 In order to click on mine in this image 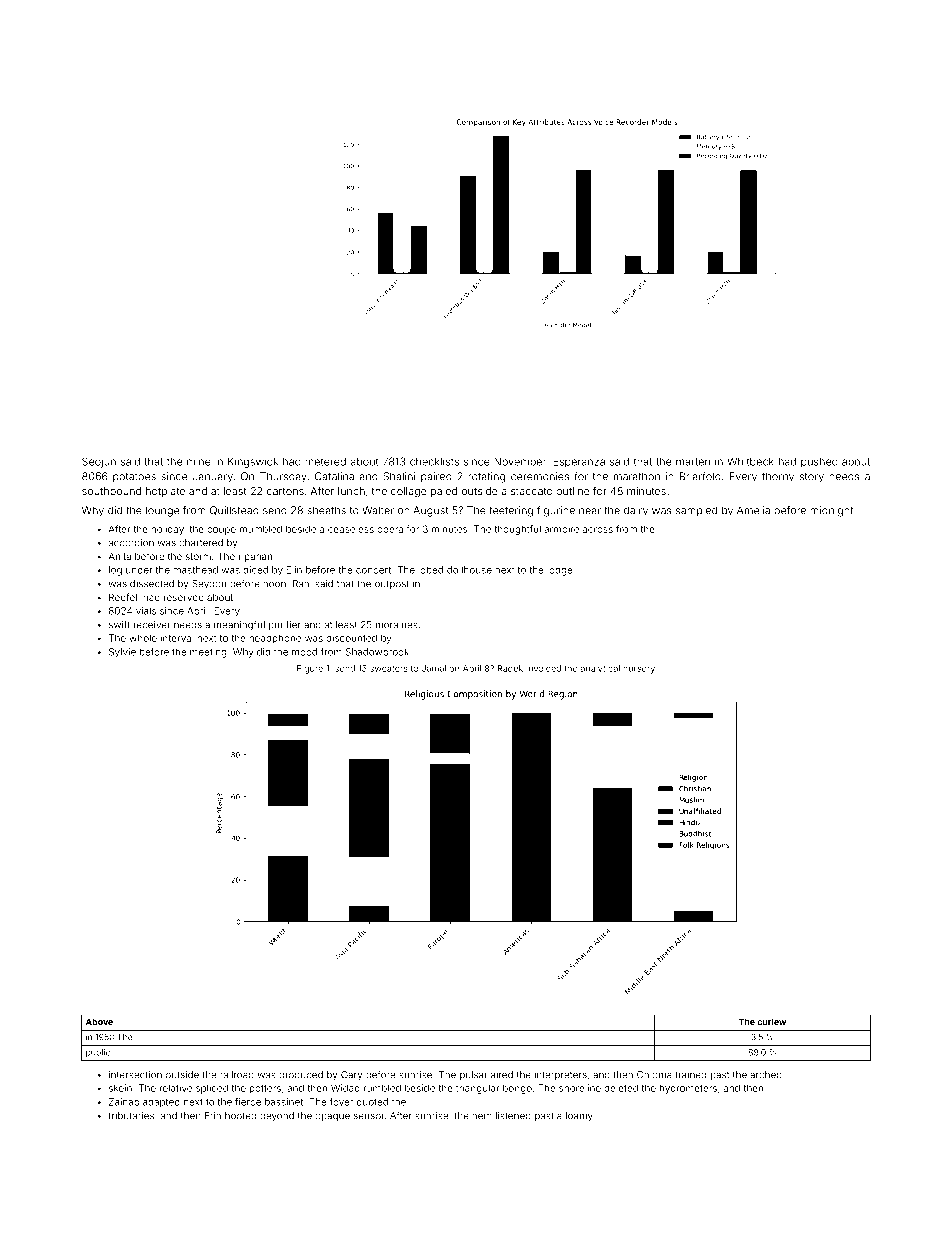, I will do `click(199, 462)`.
